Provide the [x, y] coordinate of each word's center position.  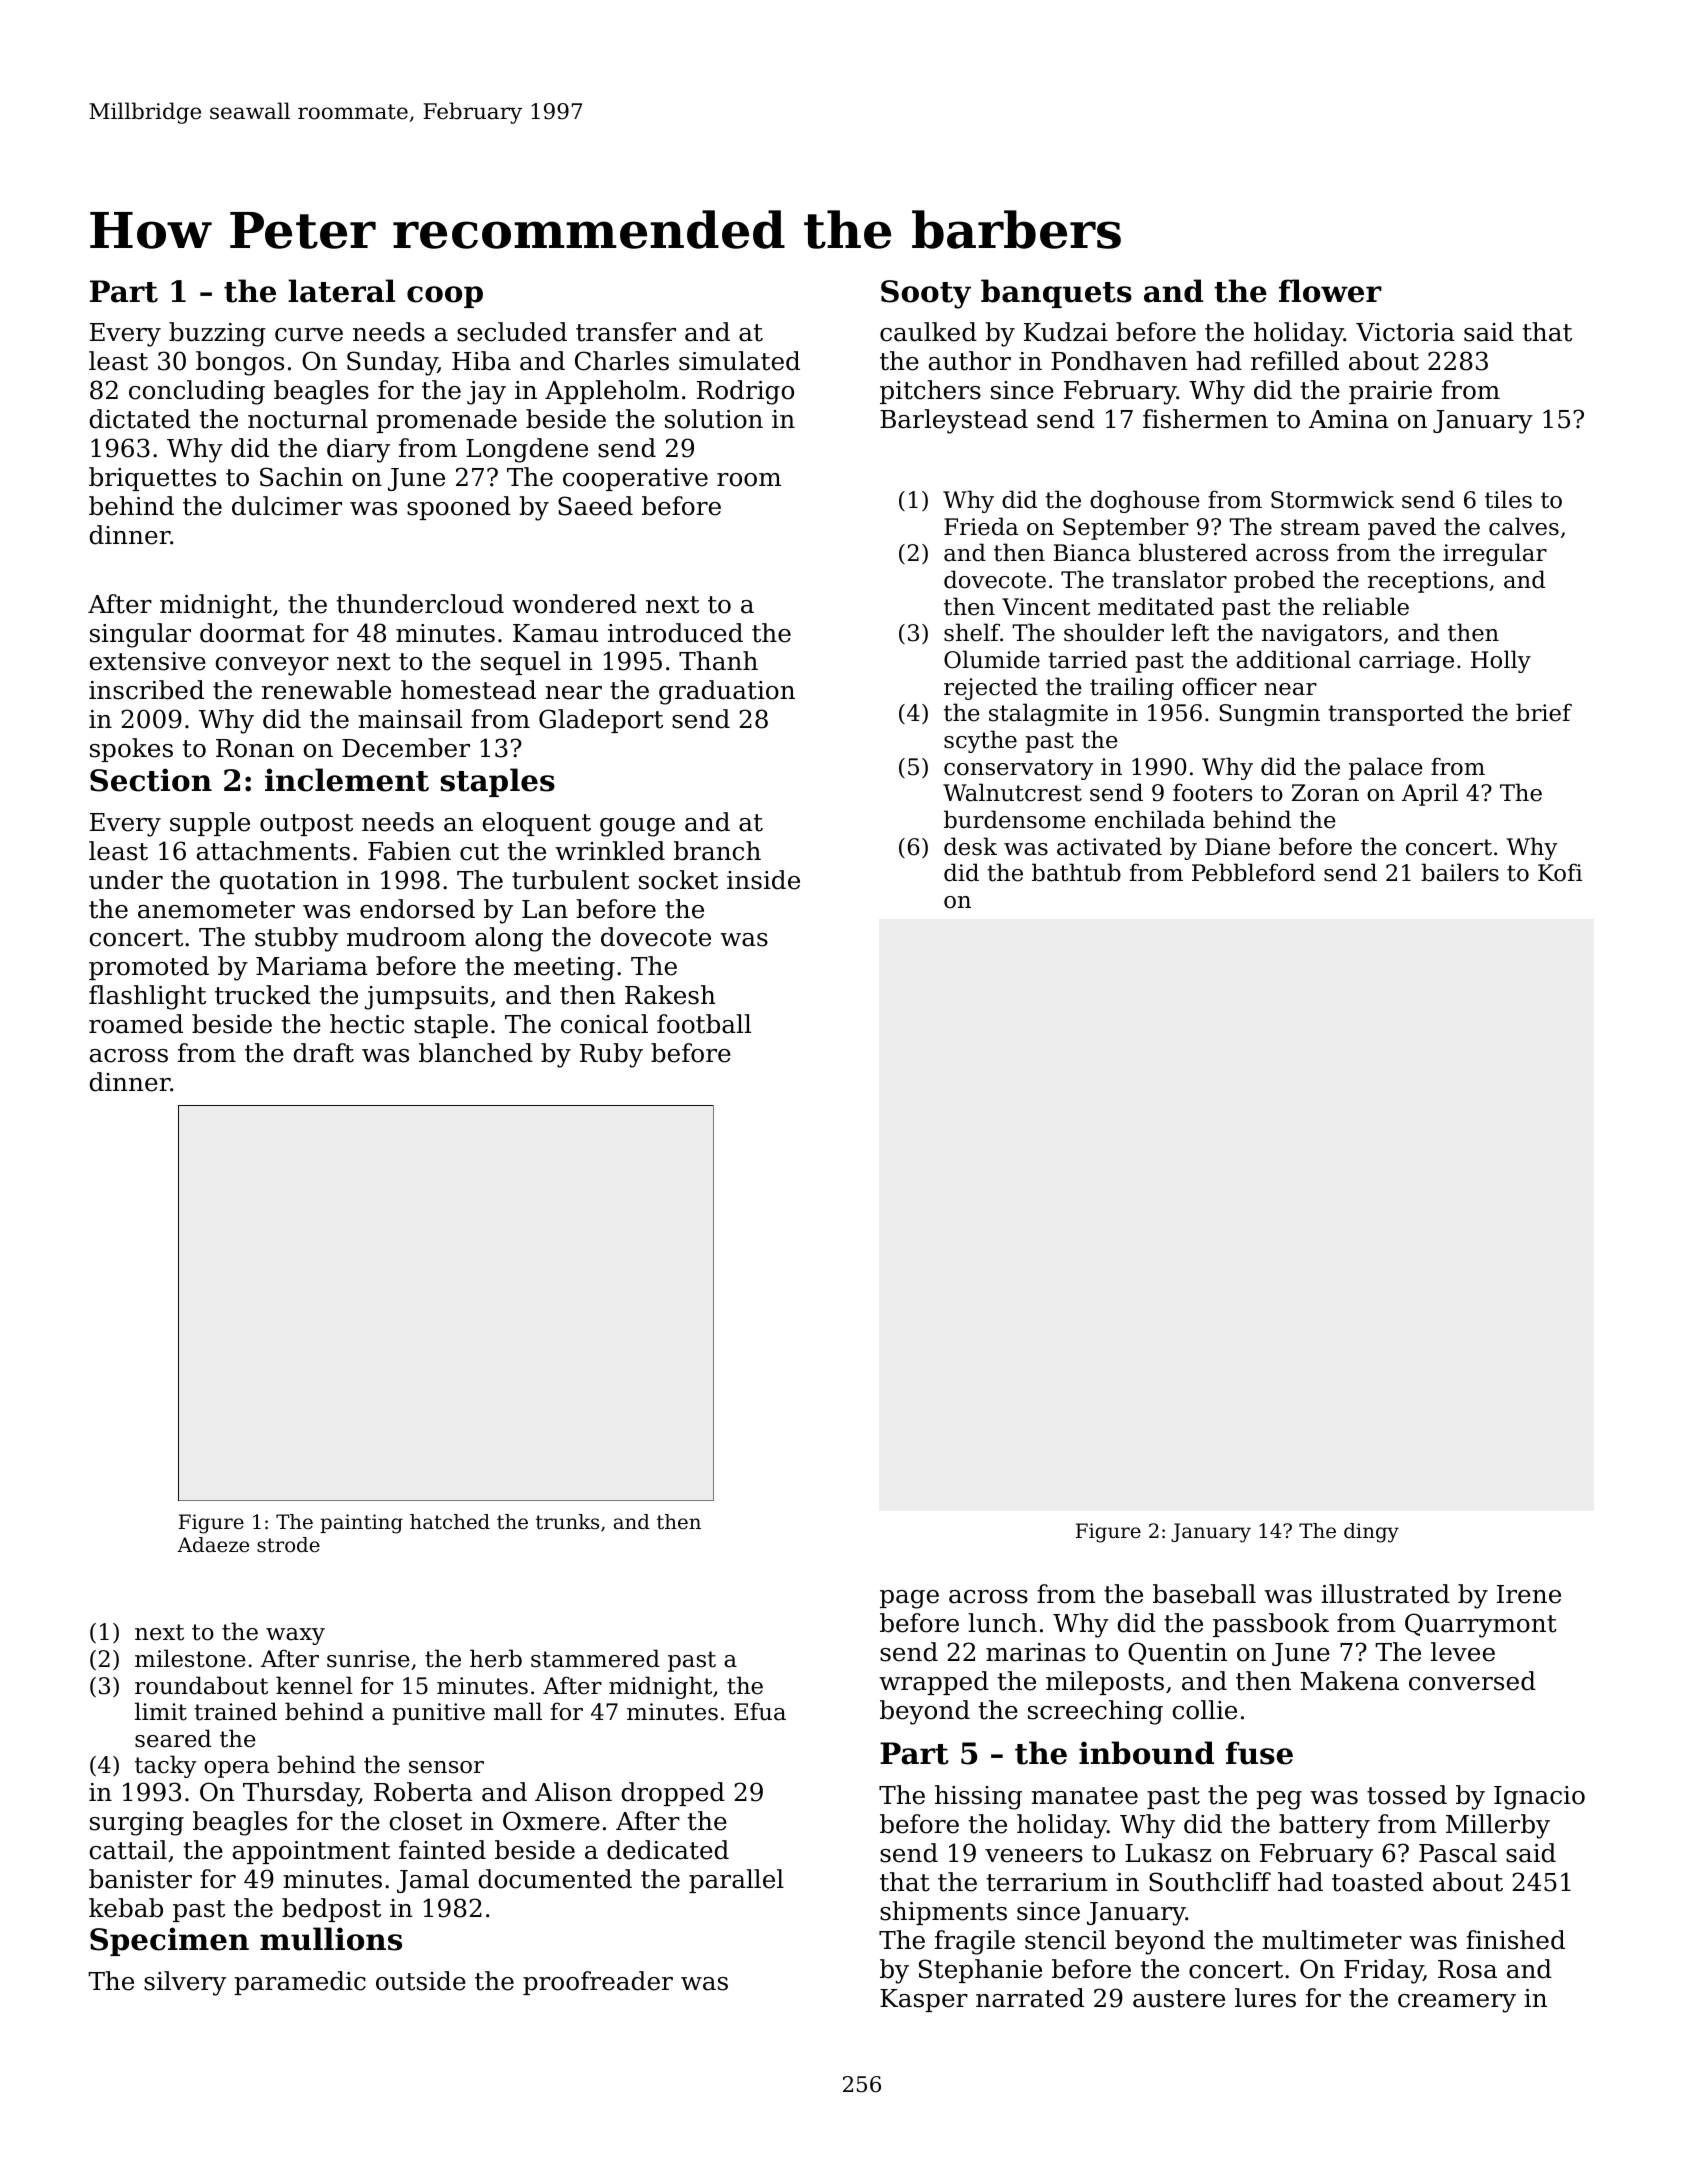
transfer [626, 332]
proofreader [598, 1983]
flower [1330, 291]
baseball [1204, 1594]
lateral [341, 291]
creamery [1457, 2003]
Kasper [924, 2000]
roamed [136, 1024]
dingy [1371, 1533]
